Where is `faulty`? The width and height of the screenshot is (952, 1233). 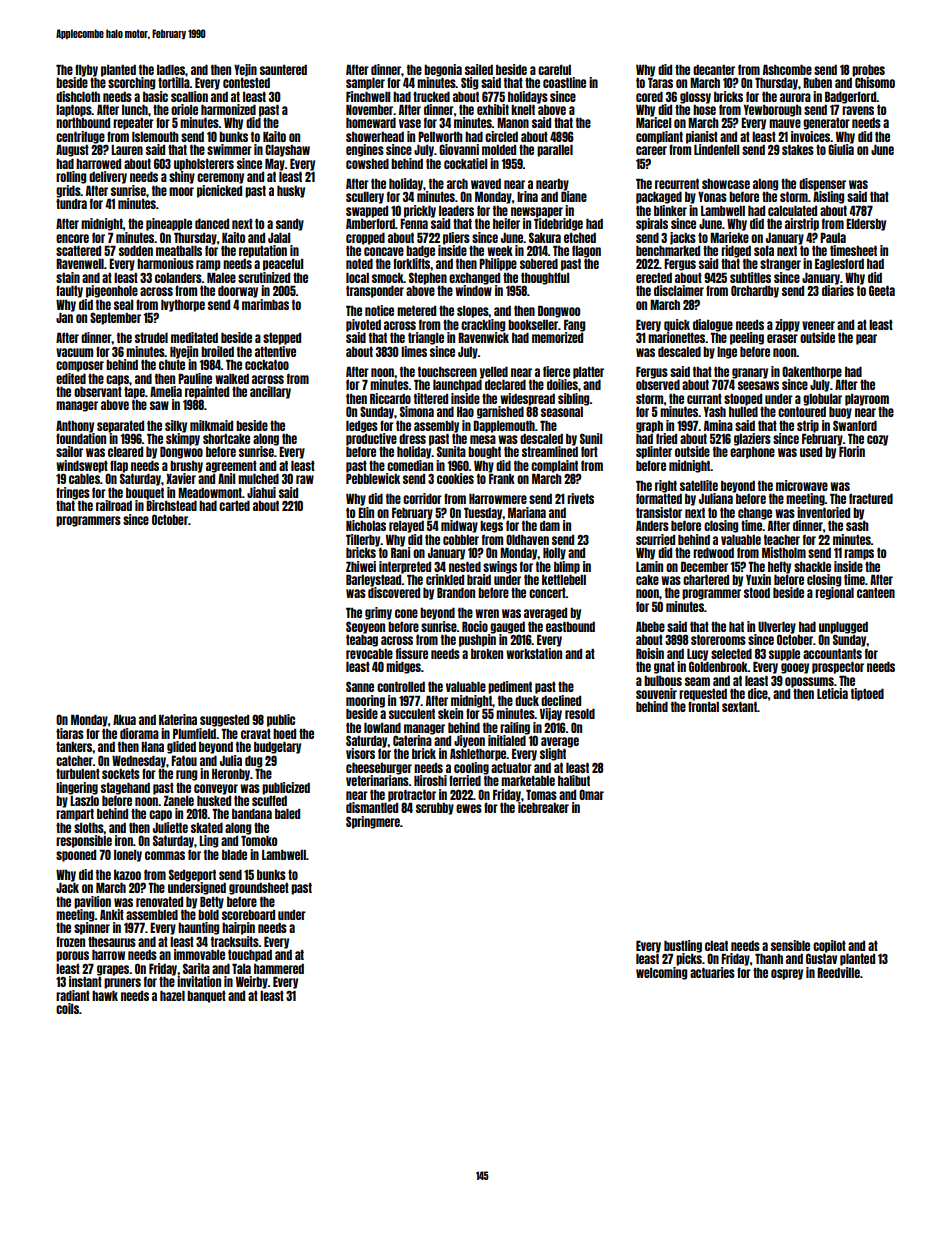 faulty is located at coordinates (69, 291).
